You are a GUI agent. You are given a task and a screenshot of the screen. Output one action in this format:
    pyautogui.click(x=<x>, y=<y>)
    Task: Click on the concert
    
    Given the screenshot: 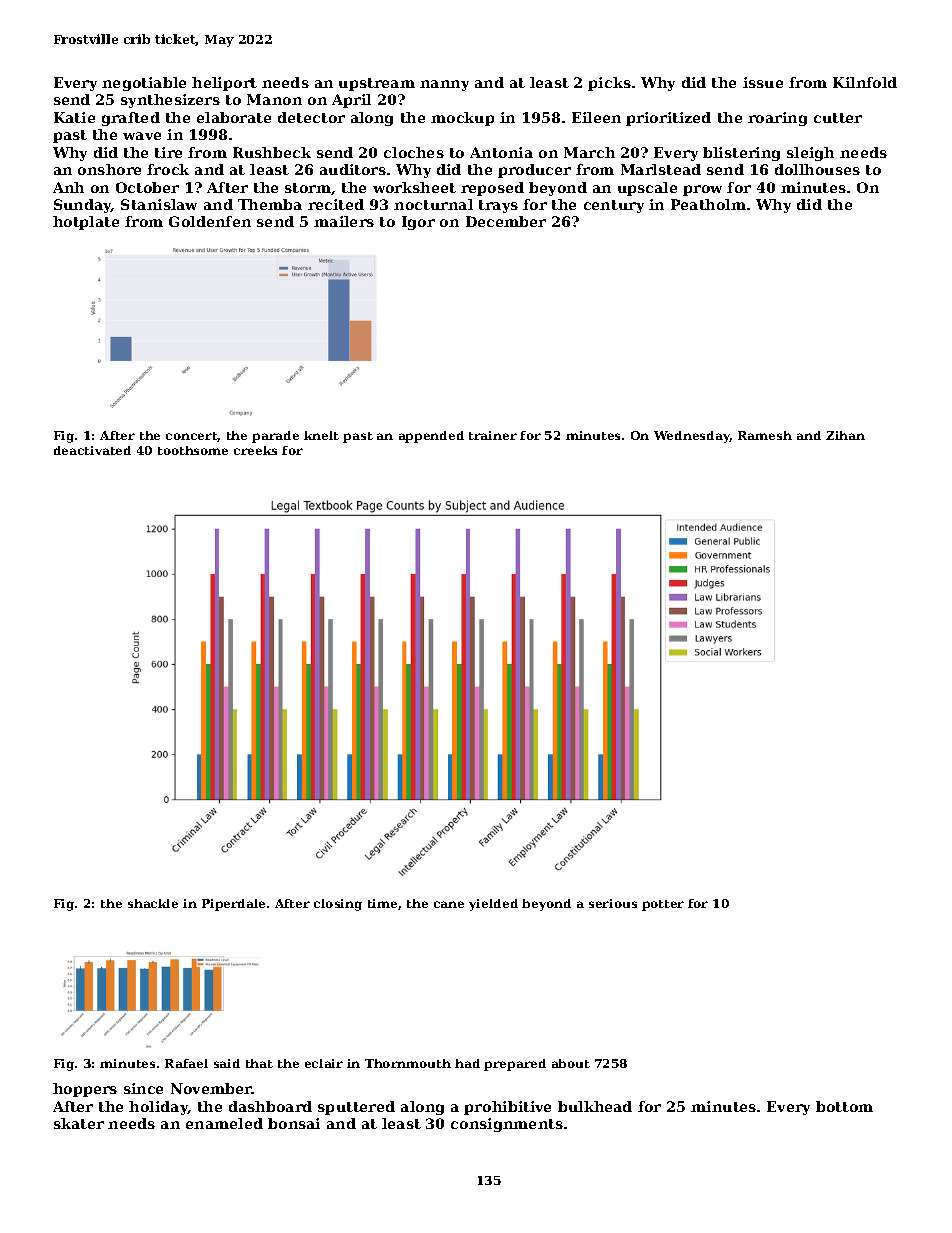 What is the action you would take?
    pyautogui.click(x=192, y=437)
